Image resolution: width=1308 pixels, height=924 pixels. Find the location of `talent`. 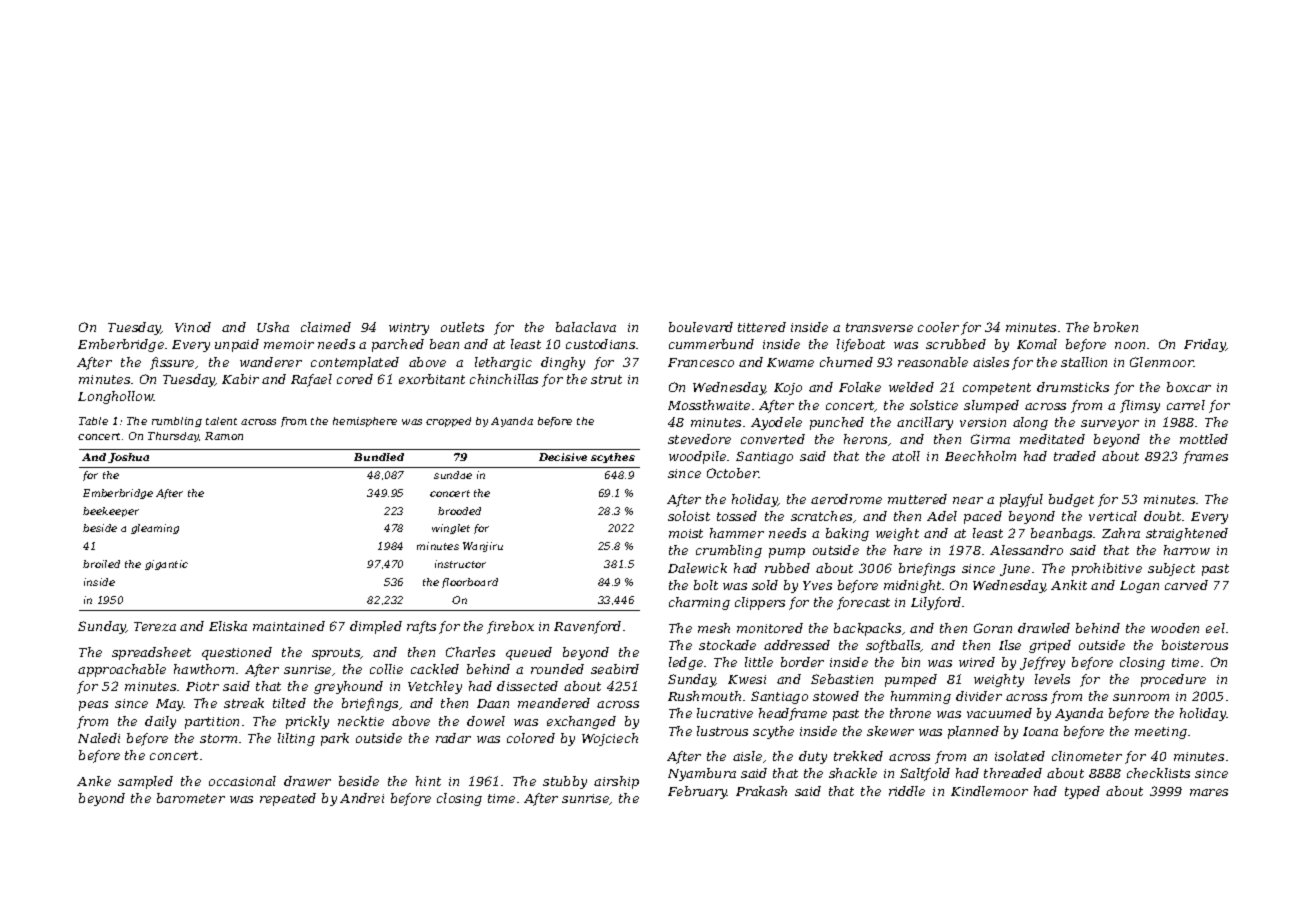

talent is located at coordinates (221, 421).
